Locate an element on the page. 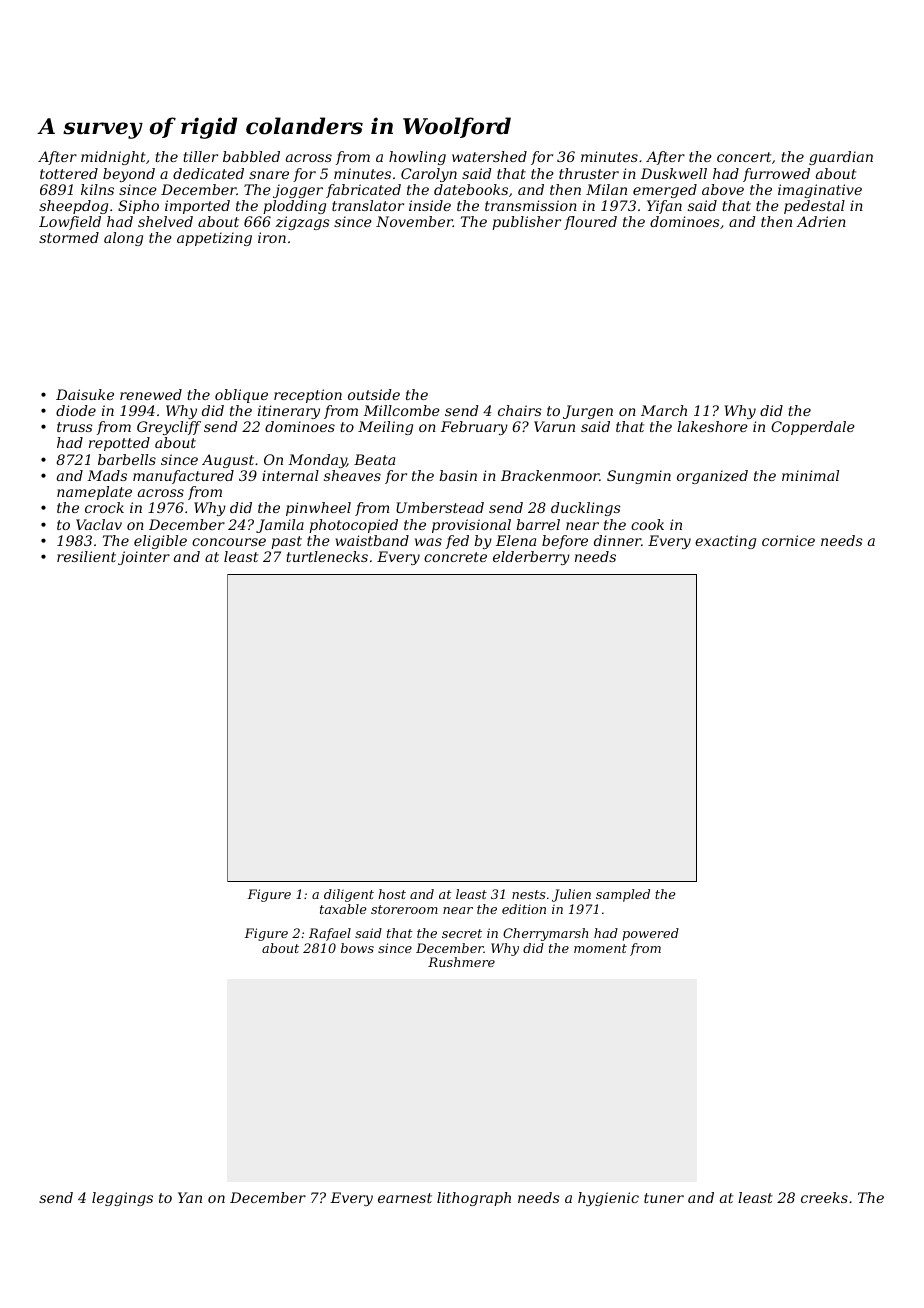  Yan is located at coordinates (190, 1197).
